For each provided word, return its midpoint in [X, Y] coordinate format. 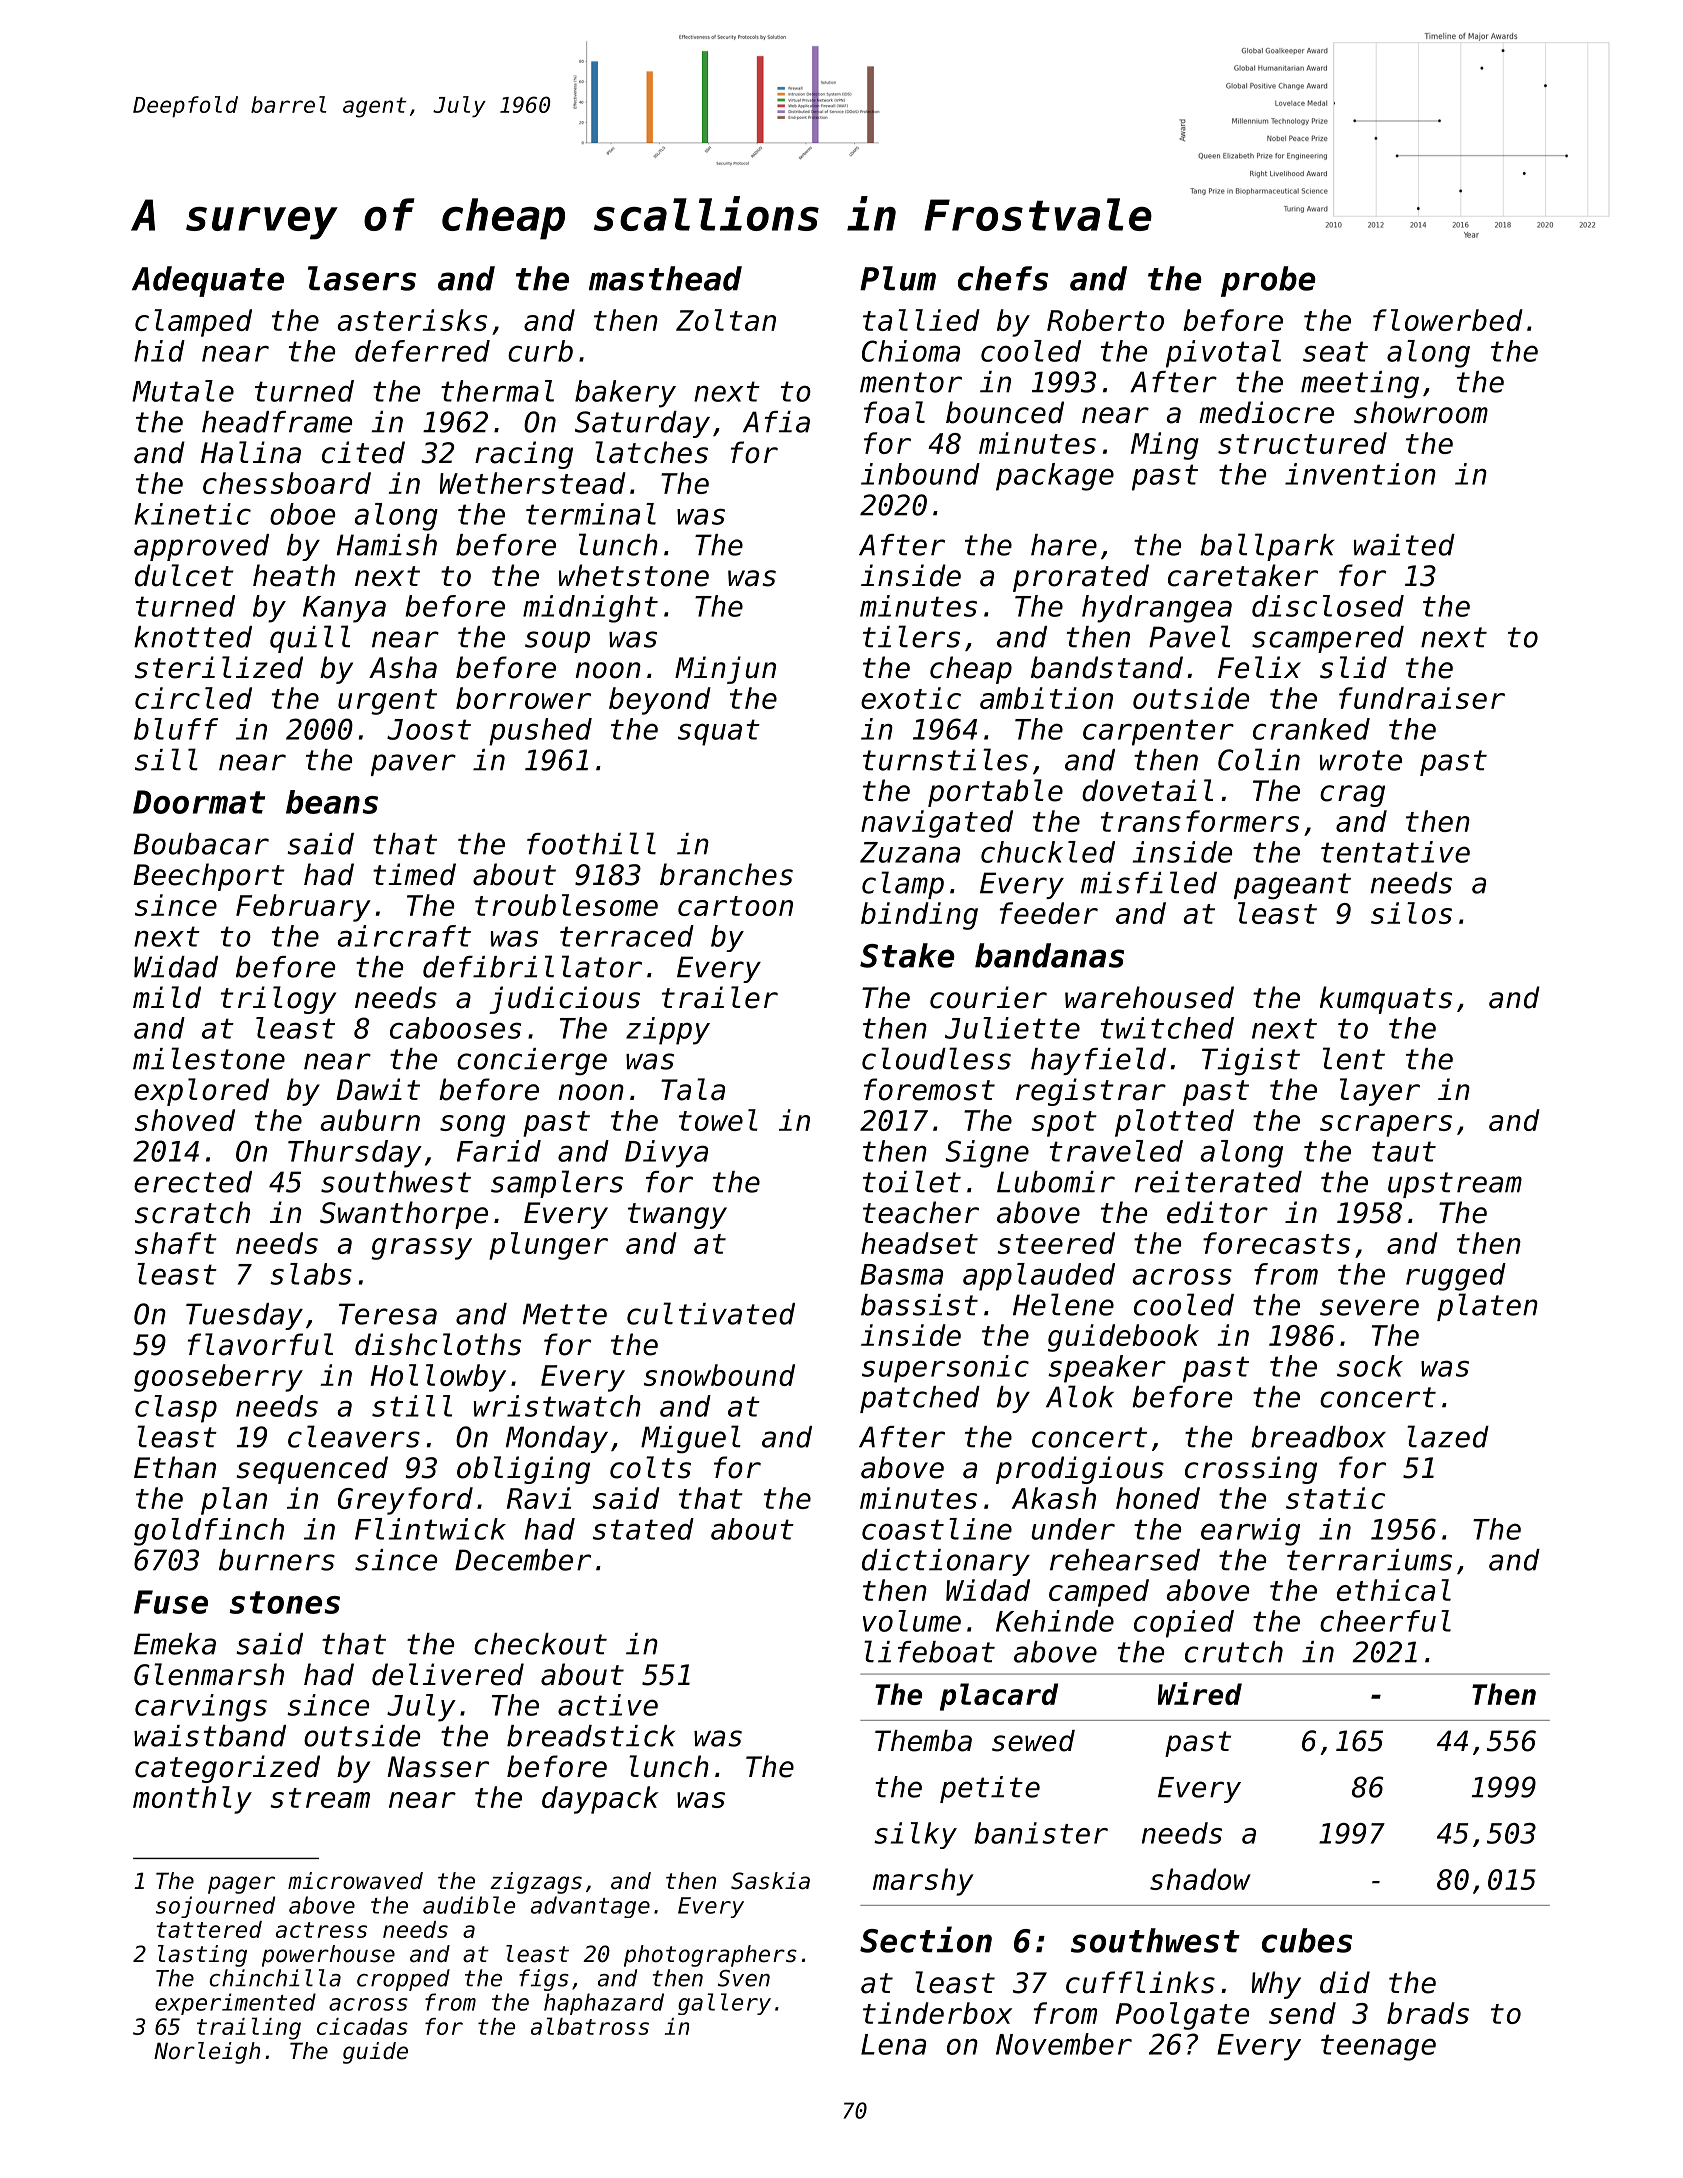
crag [1352, 796]
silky [915, 1835]
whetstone [634, 575]
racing [524, 455]
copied [1184, 1624]
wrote [1361, 760]
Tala [693, 1089]
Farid [499, 1151]
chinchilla [275, 1978]
